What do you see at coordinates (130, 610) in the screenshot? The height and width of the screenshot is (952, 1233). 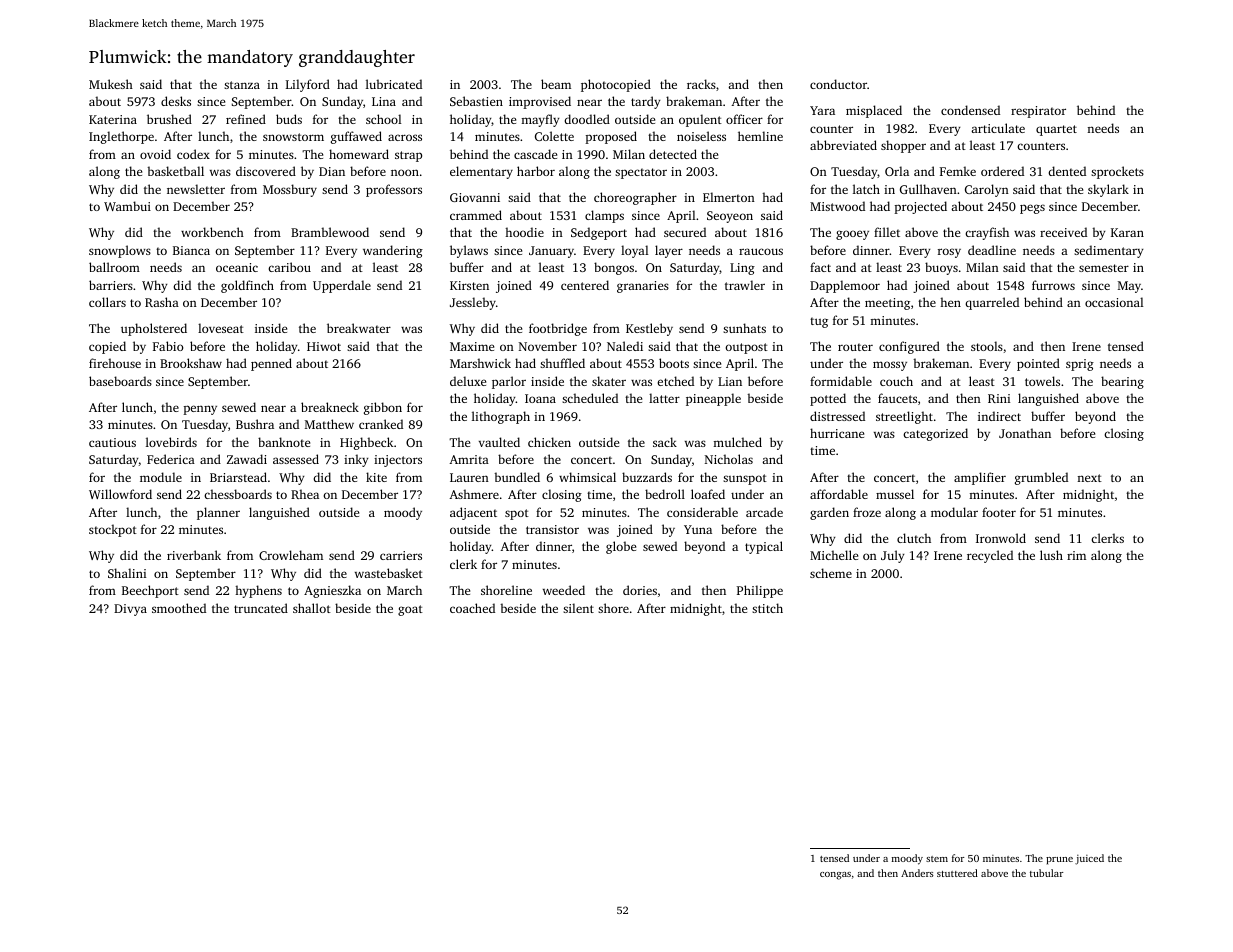 I see `Divya` at bounding box center [130, 610].
